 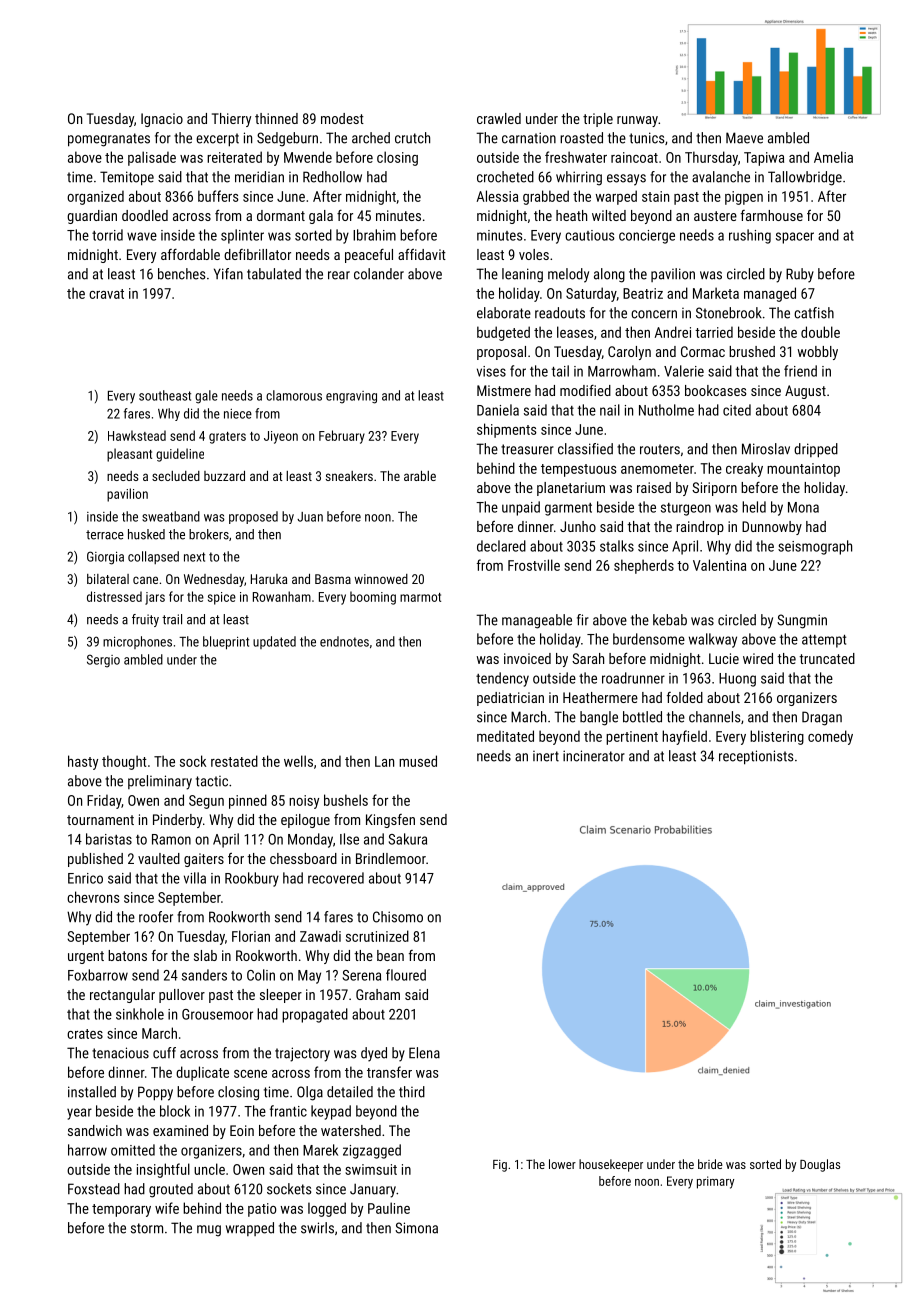 What do you see at coordinates (85, 1034) in the image?
I see `crates` at bounding box center [85, 1034].
